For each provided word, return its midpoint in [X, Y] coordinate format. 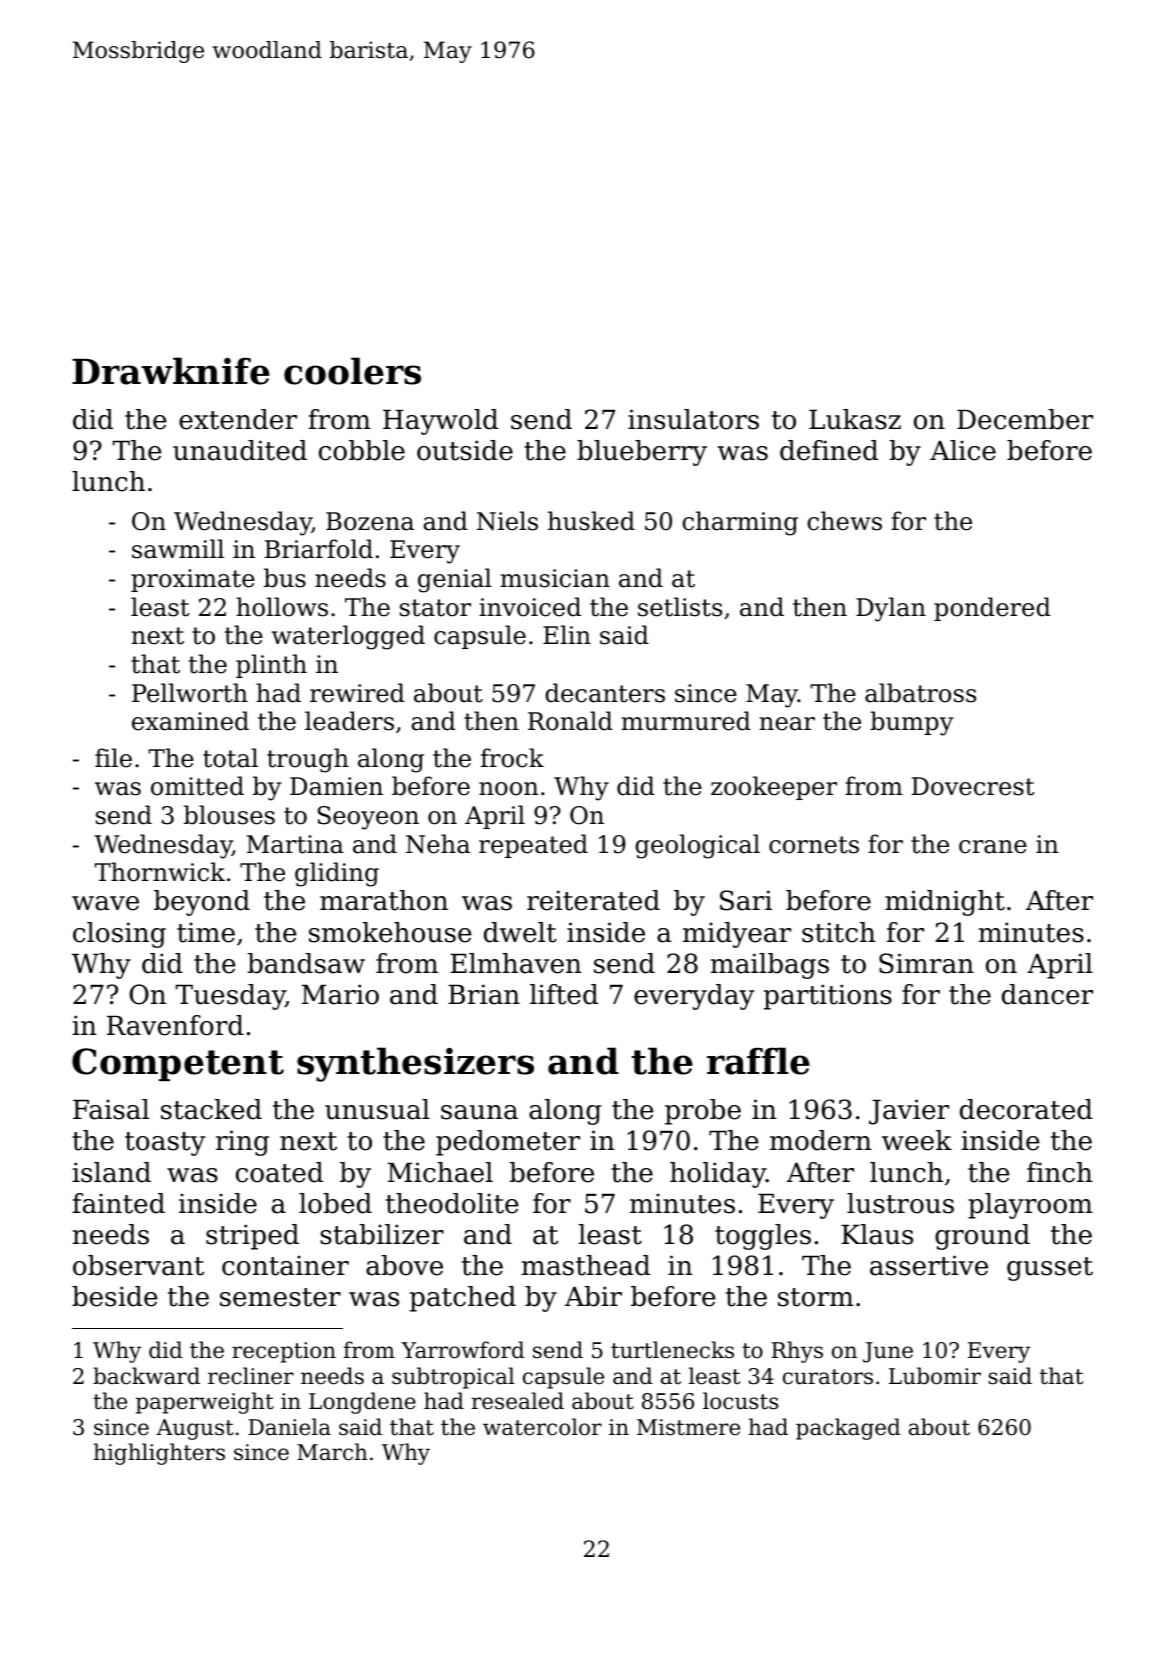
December [1025, 419]
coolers [352, 371]
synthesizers [415, 1064]
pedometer [508, 1143]
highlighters [159, 1454]
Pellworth [190, 693]
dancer [1047, 994]
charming [740, 523]
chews [844, 521]
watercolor [542, 1427]
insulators [693, 419]
